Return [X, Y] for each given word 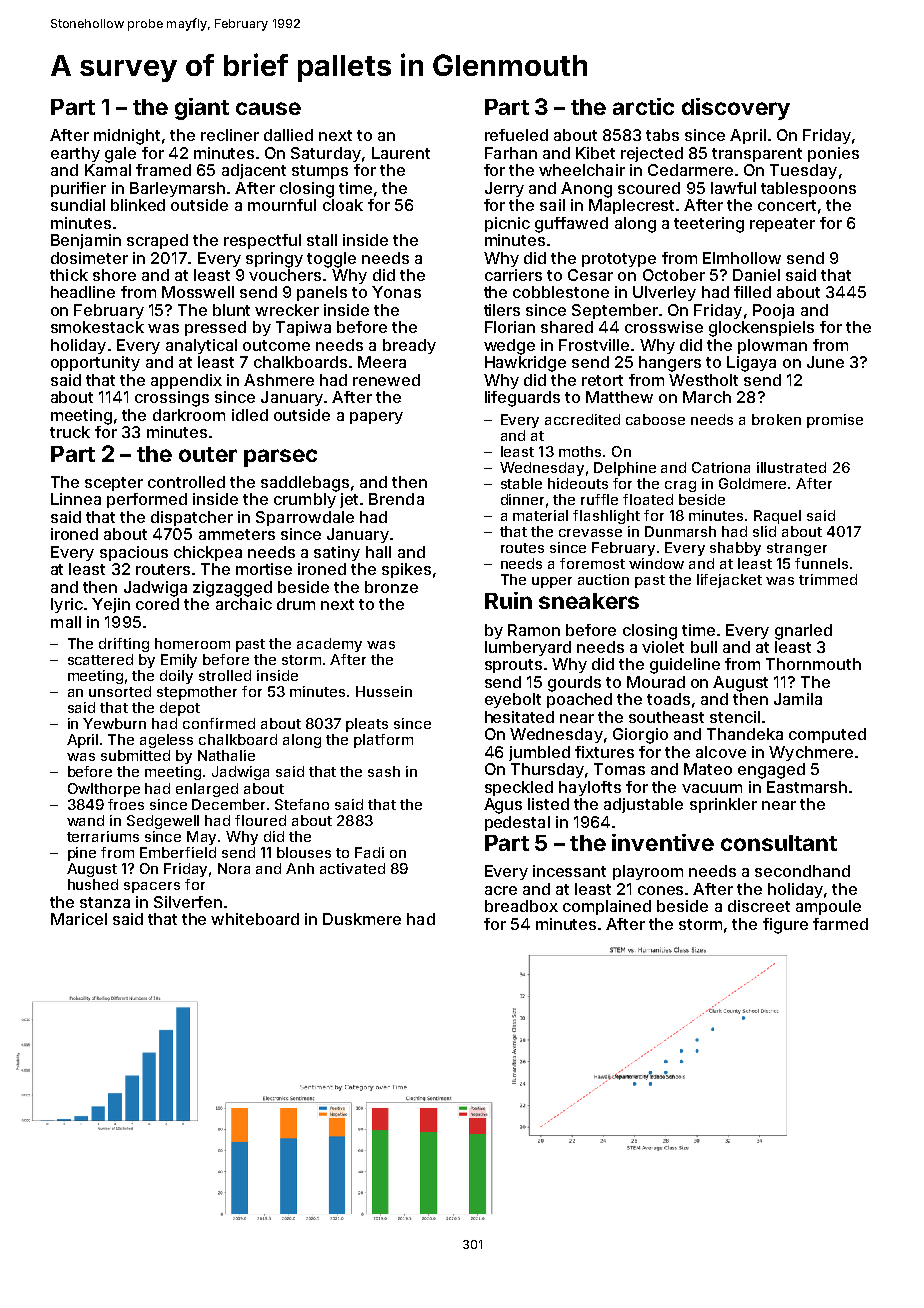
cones [660, 890]
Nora [234, 868]
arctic [643, 106]
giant [202, 109]
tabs [662, 135]
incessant [569, 871]
